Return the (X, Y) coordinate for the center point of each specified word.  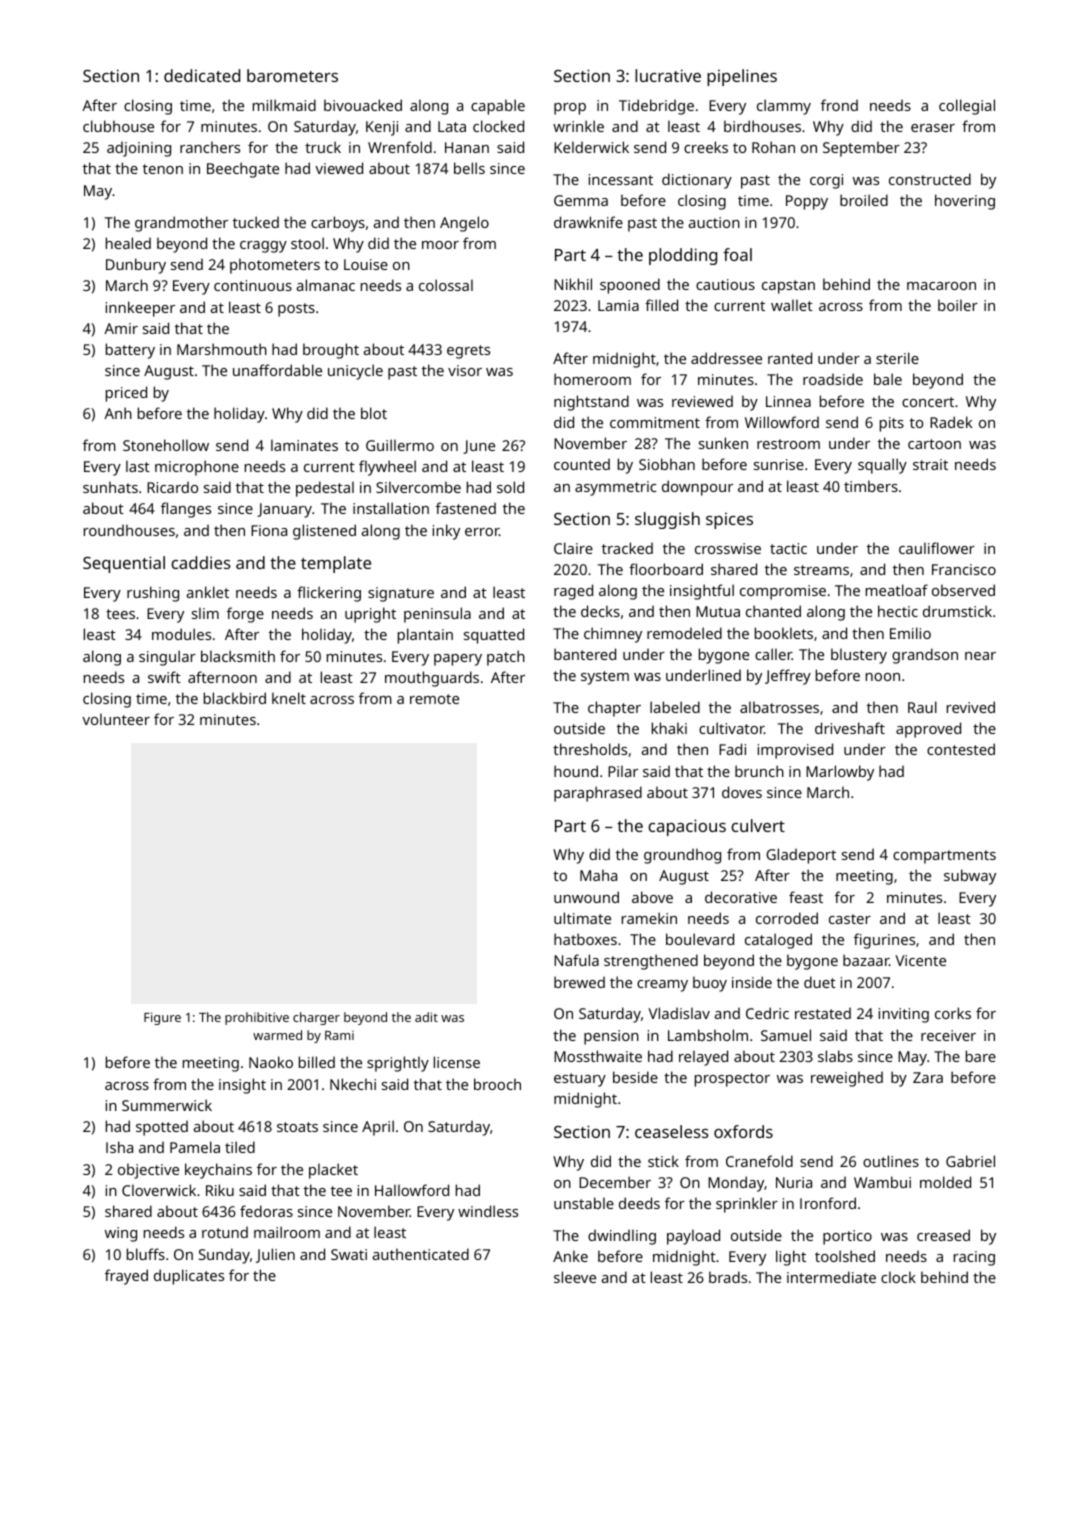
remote (434, 699)
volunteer (116, 719)
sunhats (110, 487)
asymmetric (616, 488)
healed (128, 243)
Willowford (782, 422)
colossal (446, 285)
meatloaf (897, 590)
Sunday (224, 1256)
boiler (958, 305)
